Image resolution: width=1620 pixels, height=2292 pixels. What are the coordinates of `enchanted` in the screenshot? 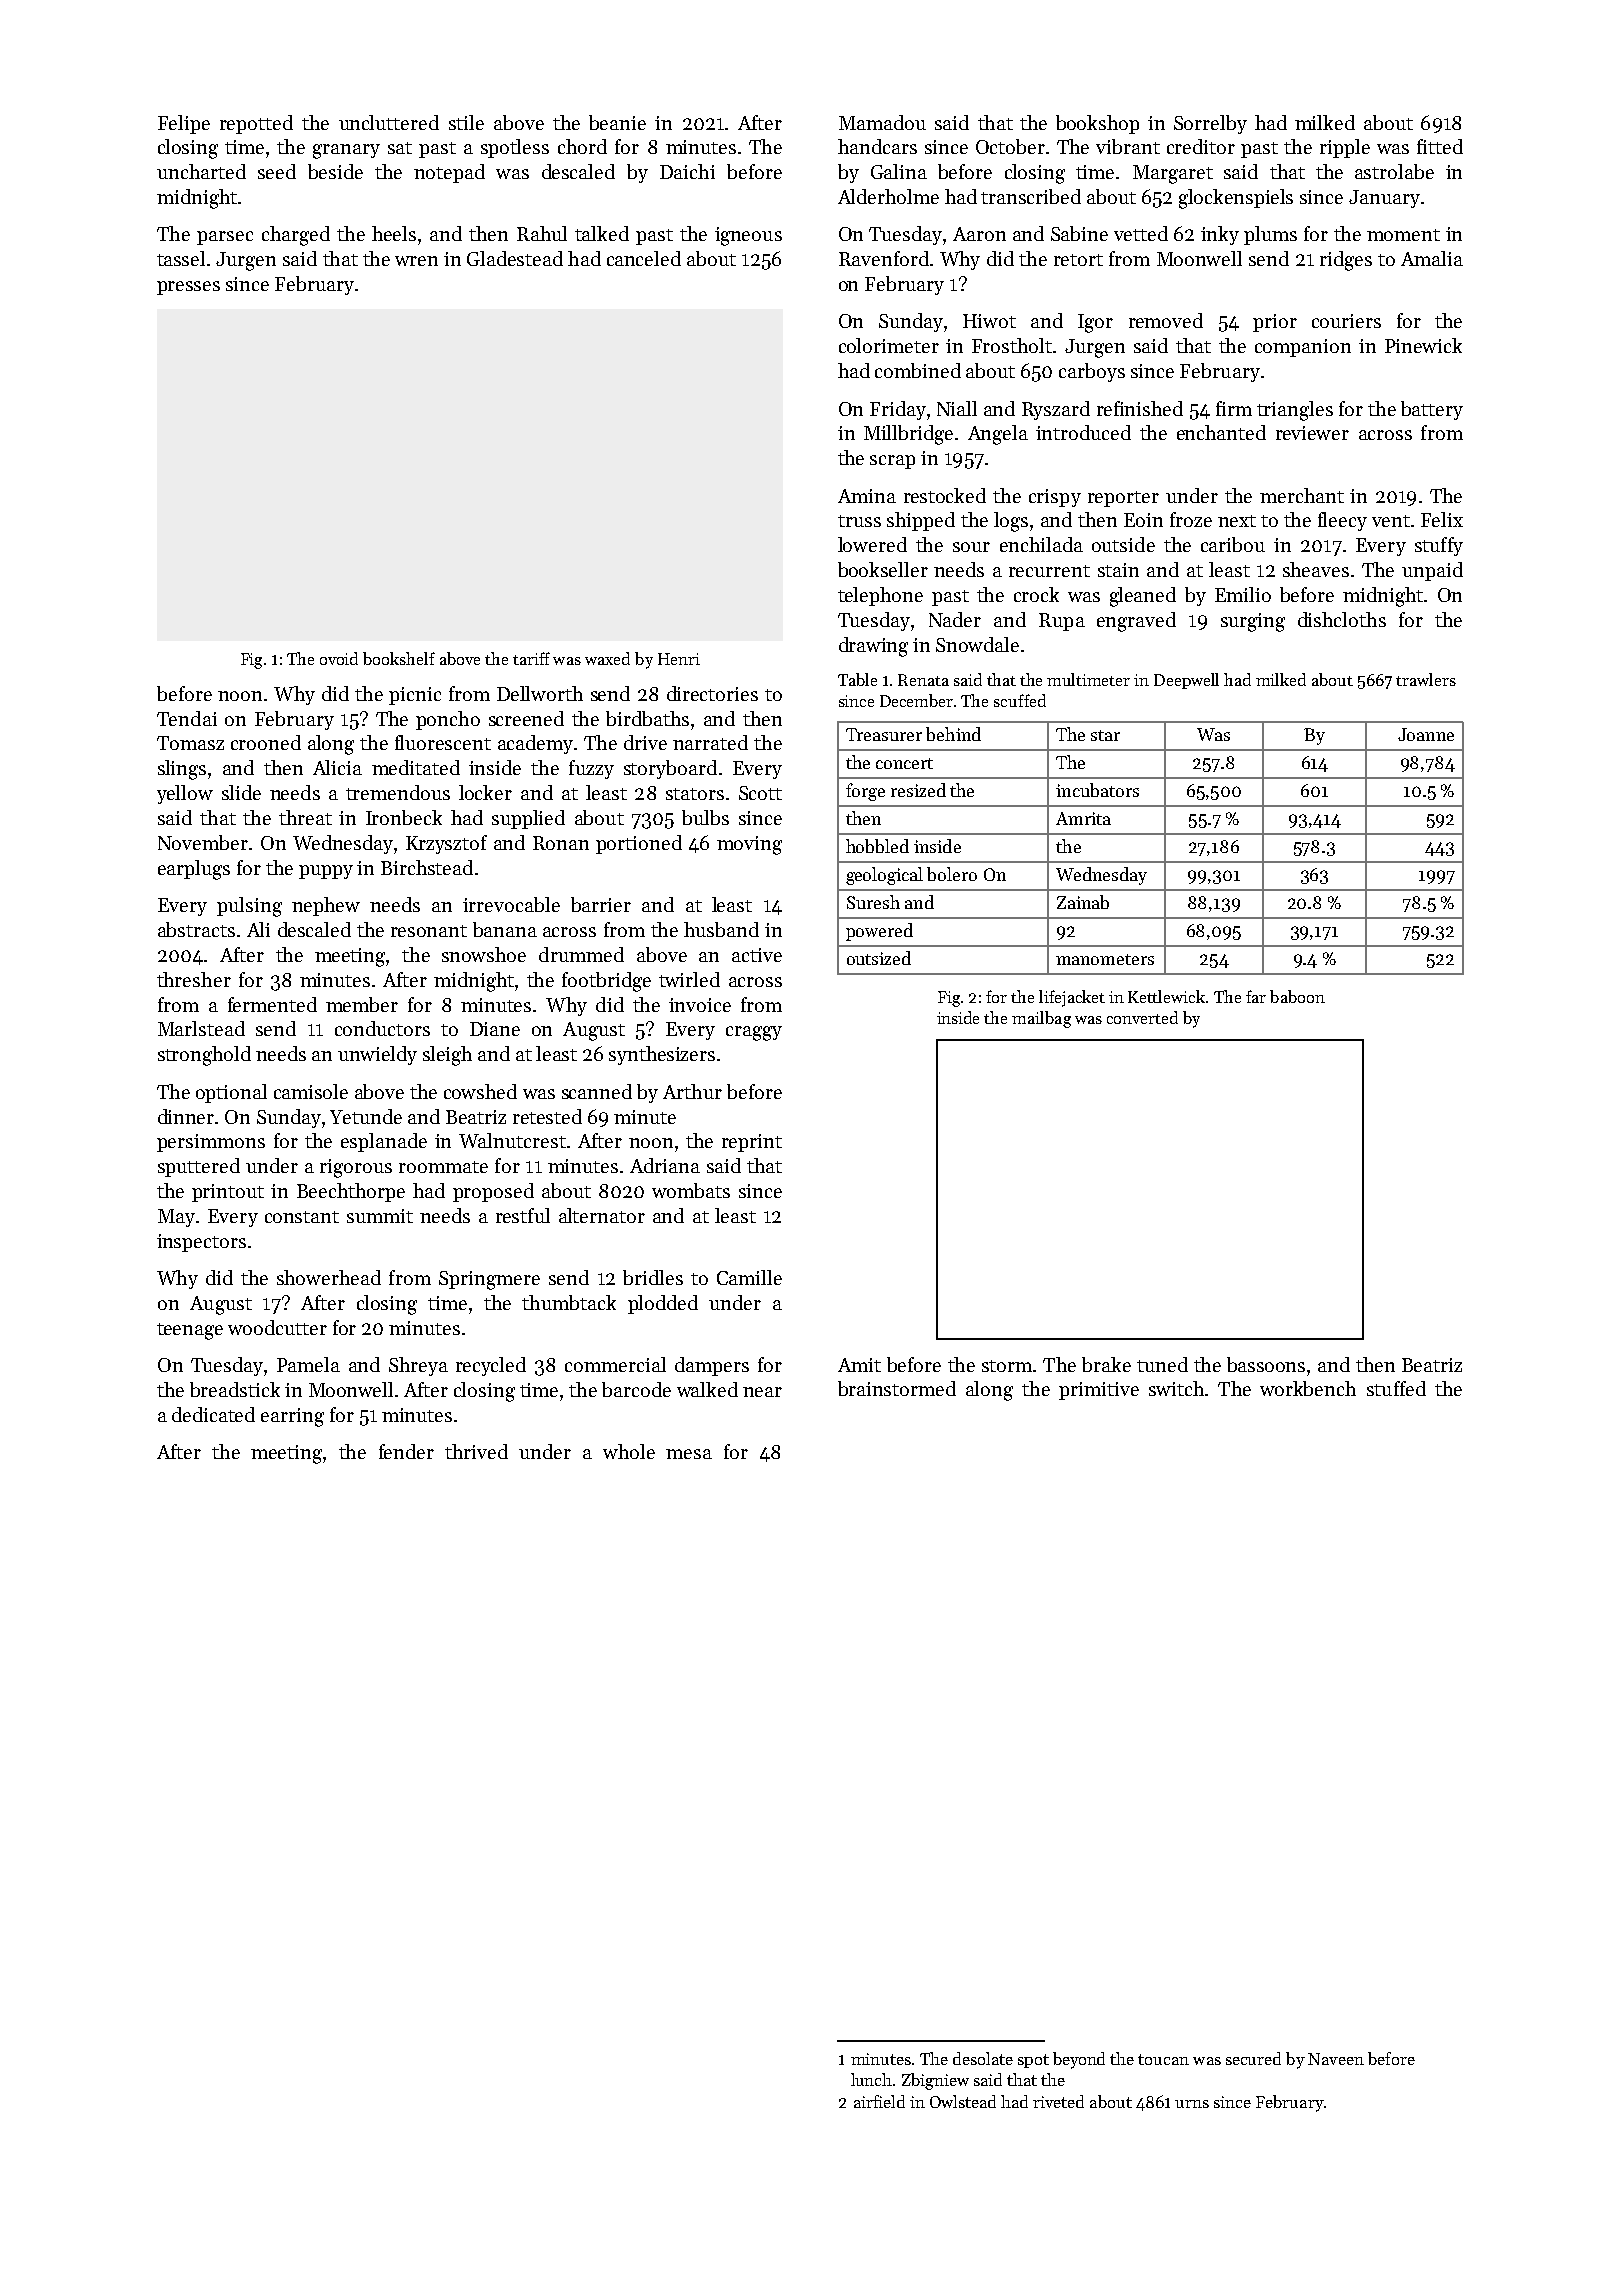 It's located at (1221, 432).
